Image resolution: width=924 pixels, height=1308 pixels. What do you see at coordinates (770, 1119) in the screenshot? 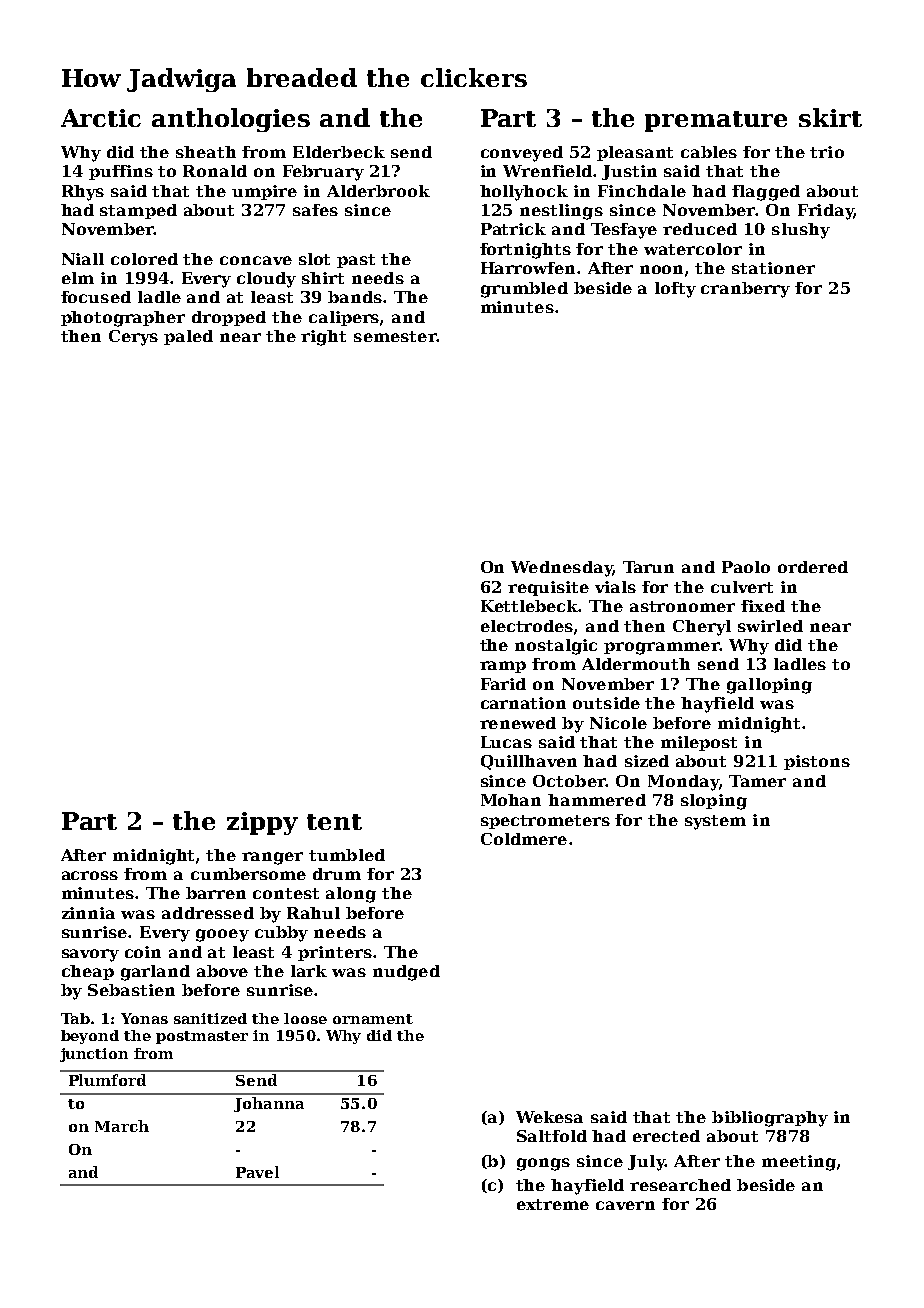
I see `bibliography` at bounding box center [770, 1119].
